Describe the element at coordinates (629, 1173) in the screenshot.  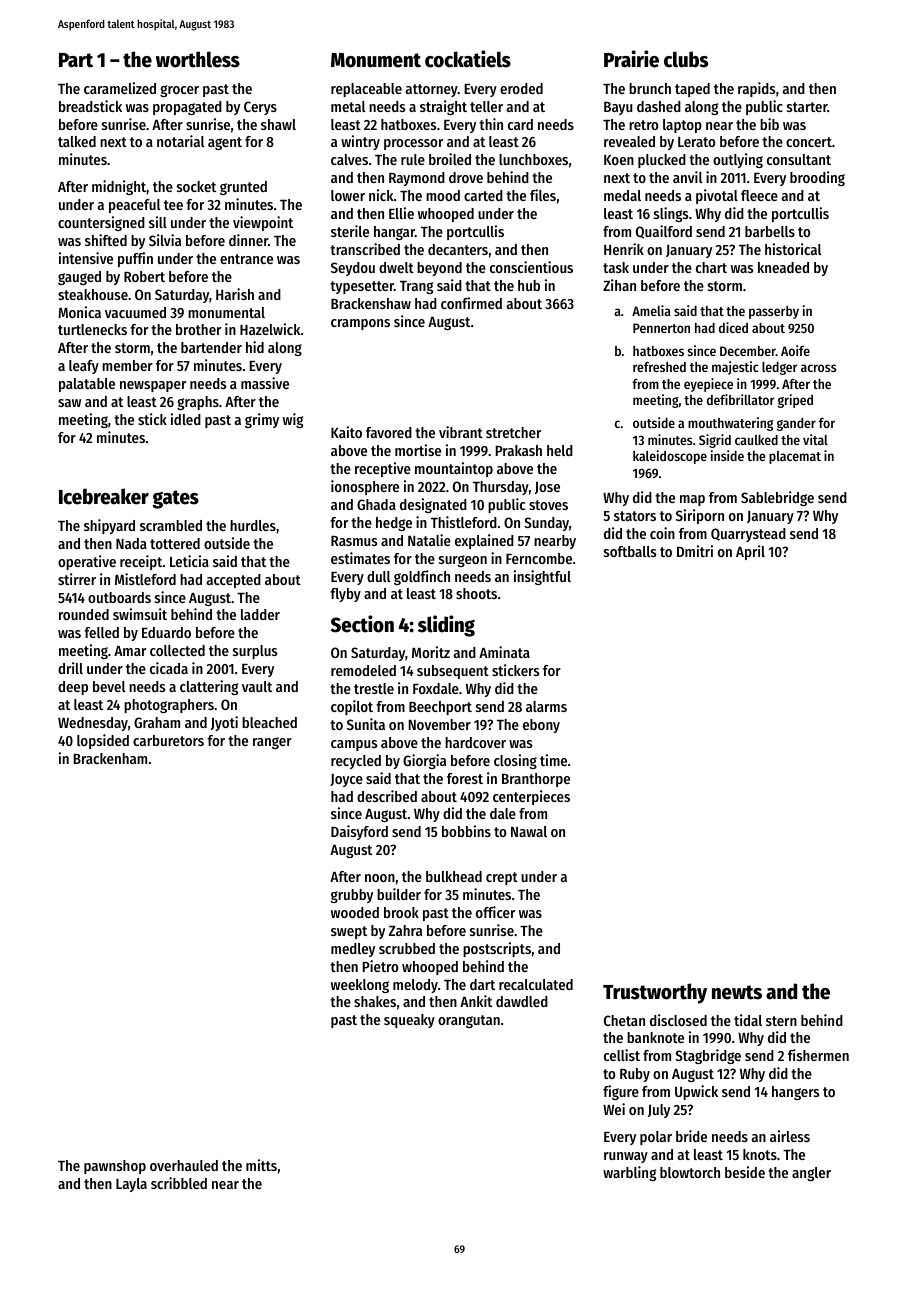
I see `warbling` at that location.
